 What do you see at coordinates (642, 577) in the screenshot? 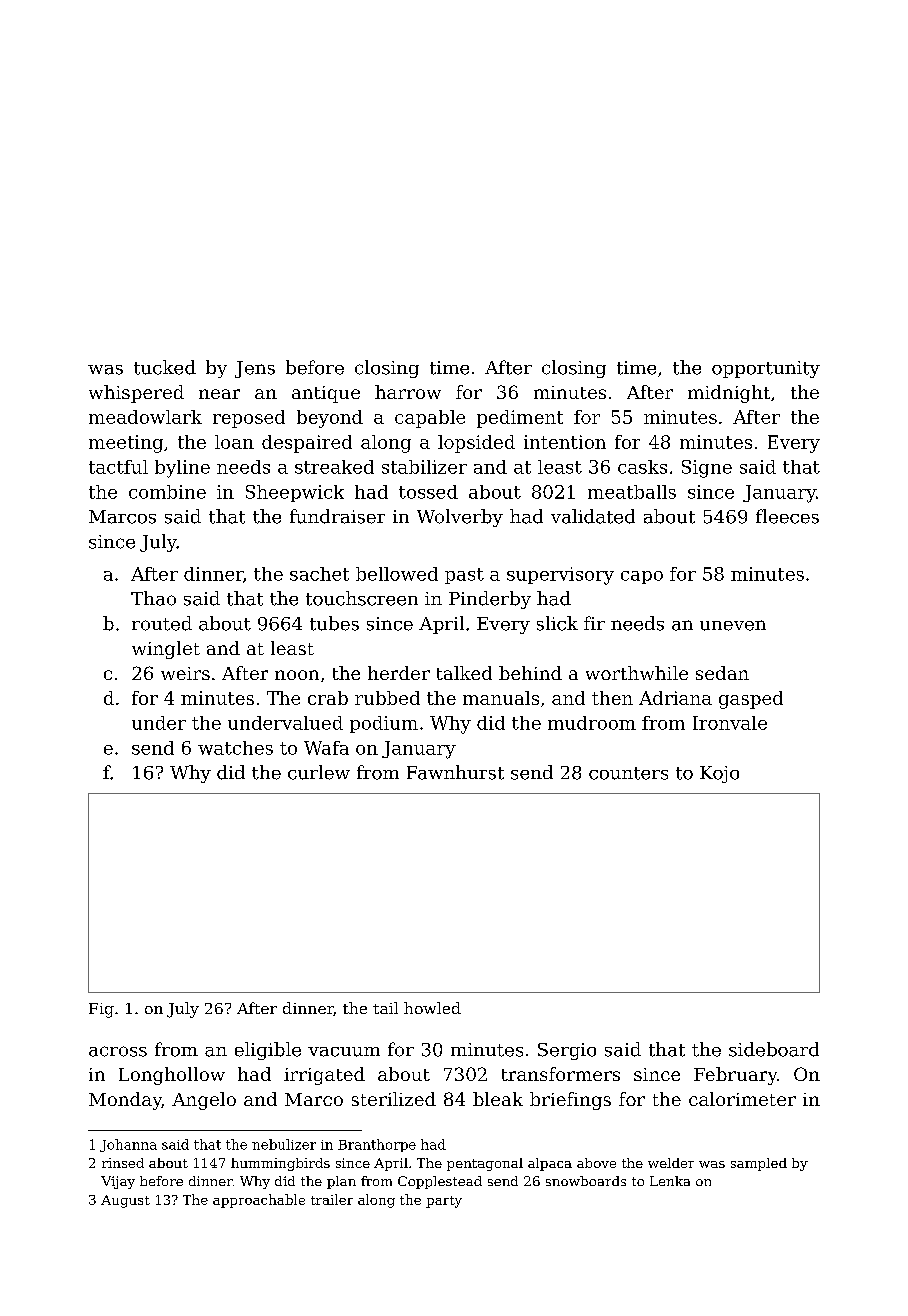
I see `capo` at bounding box center [642, 577].
